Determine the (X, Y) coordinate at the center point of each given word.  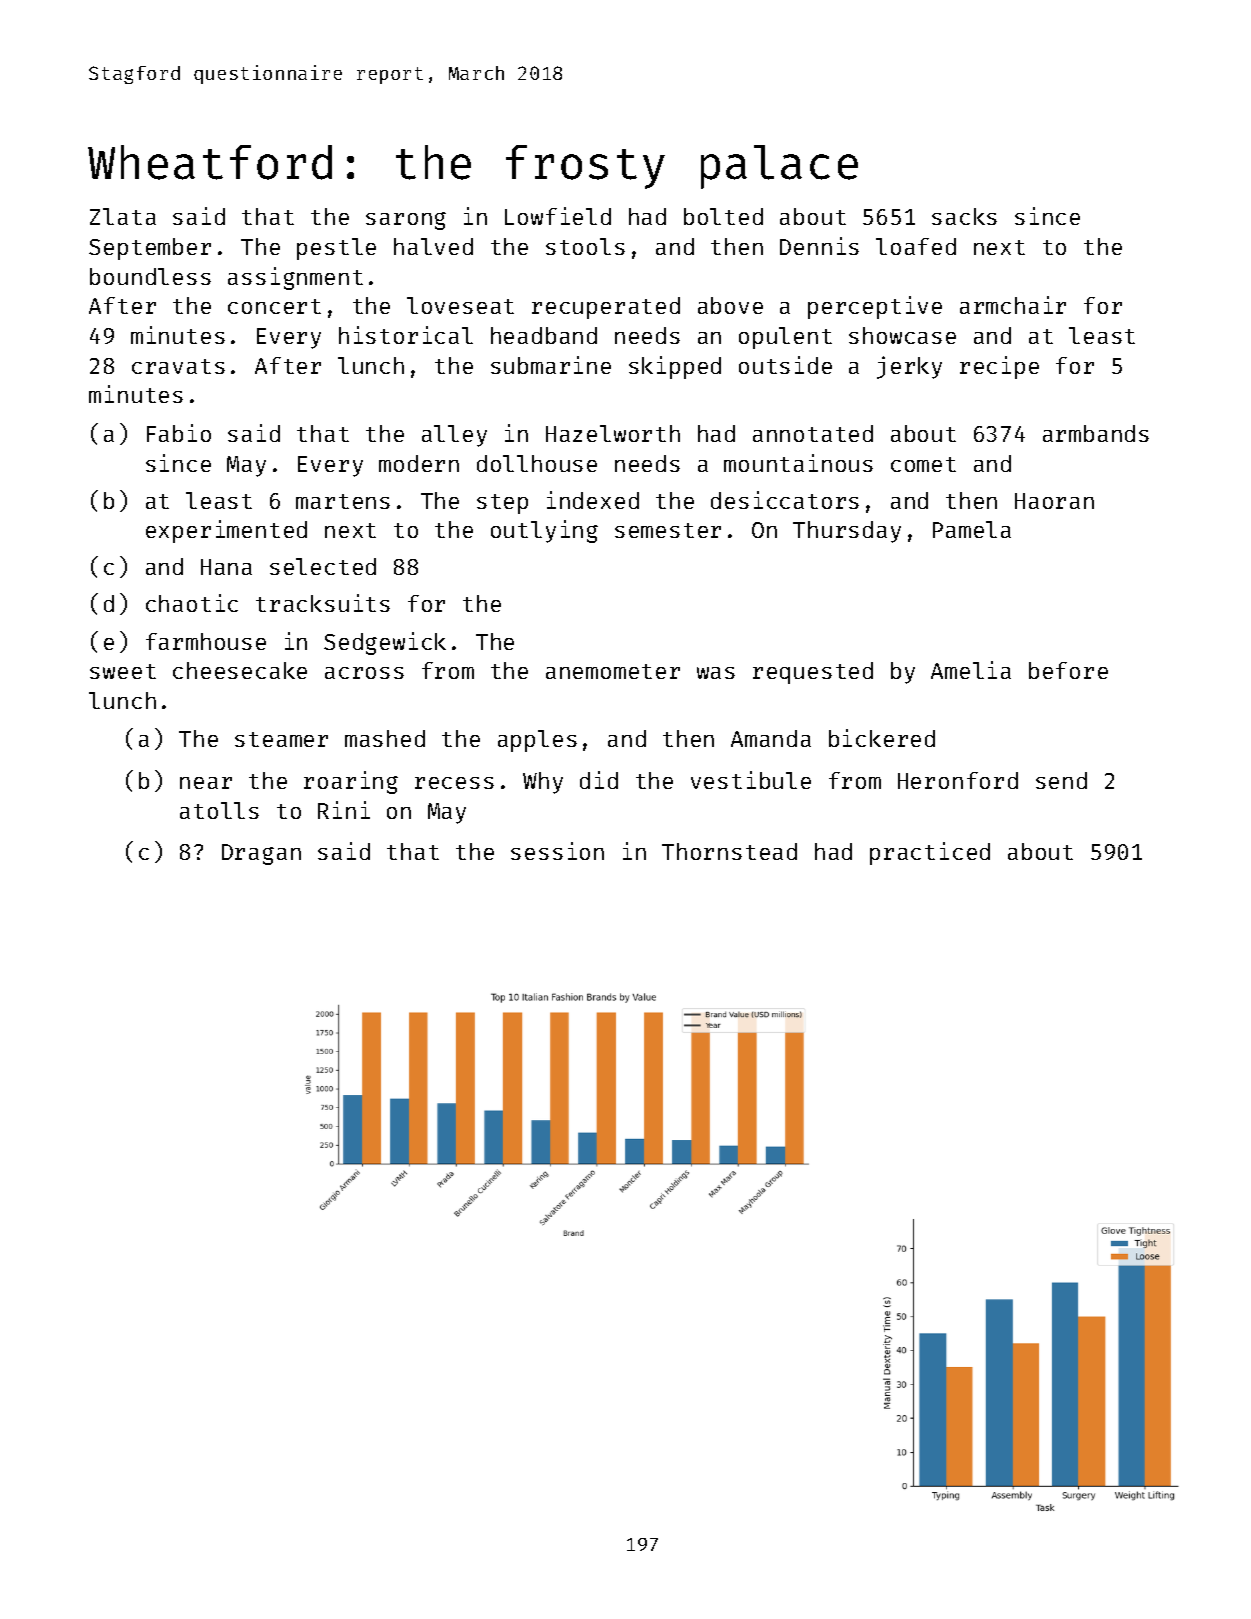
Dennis (819, 246)
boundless (150, 276)
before (1068, 670)
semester (668, 530)
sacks (964, 216)
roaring (351, 782)
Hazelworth (613, 433)
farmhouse (206, 641)
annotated (813, 433)
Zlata (123, 216)
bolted (723, 216)
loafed (916, 246)
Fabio (179, 433)
